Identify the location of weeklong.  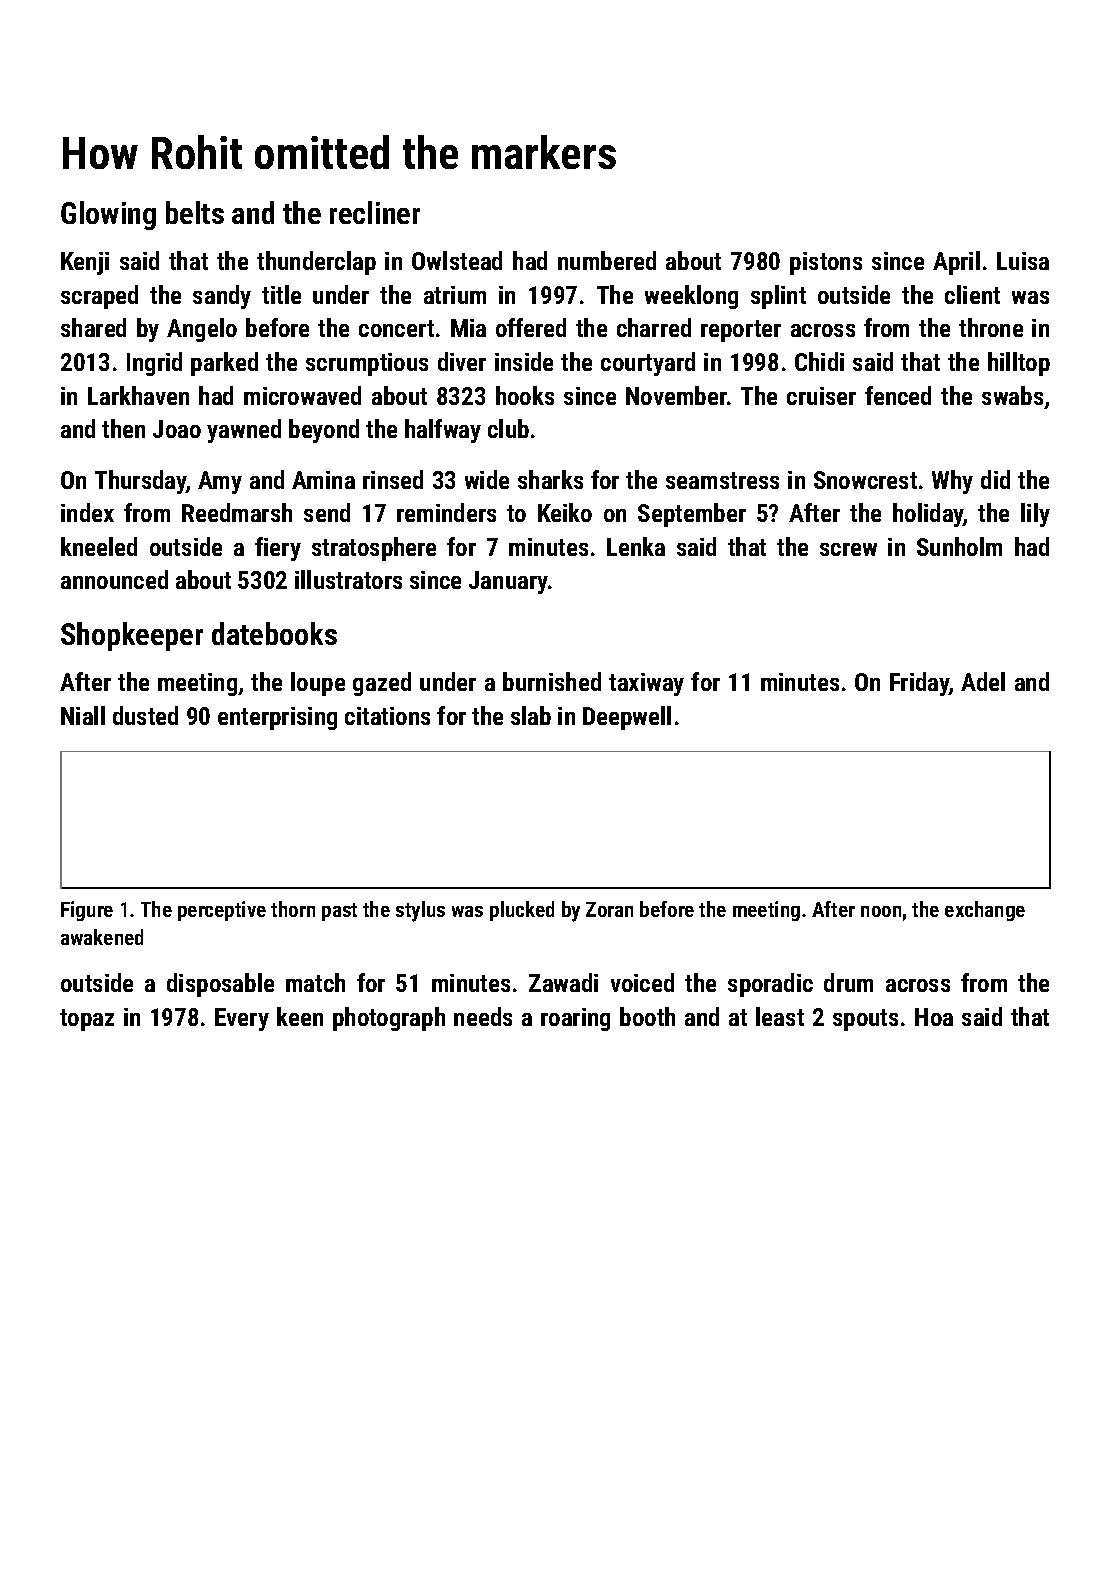
(691, 297).
